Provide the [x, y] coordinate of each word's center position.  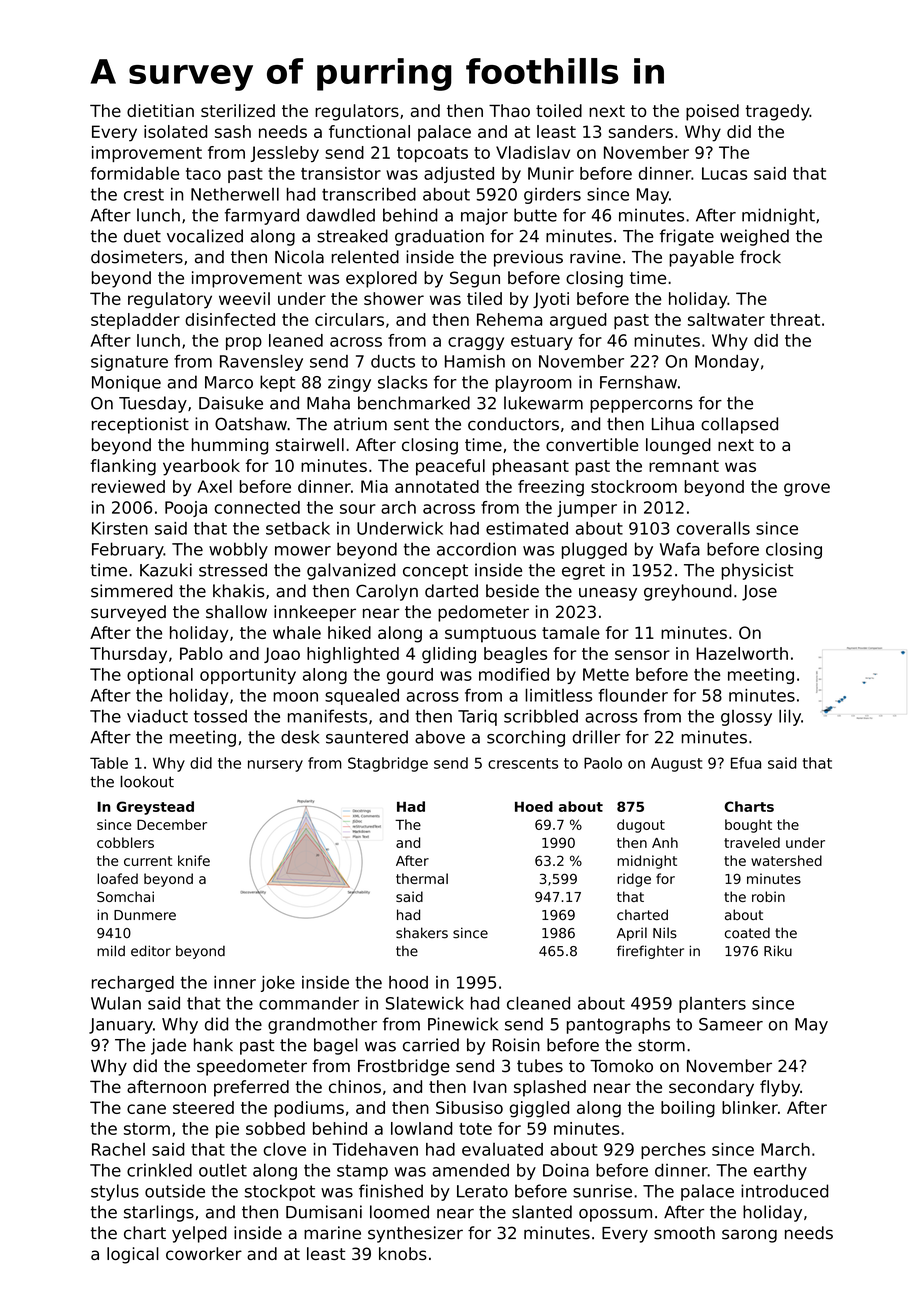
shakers [422, 933]
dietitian [160, 110]
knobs [403, 1253]
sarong [749, 1236]
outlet [223, 1170]
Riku [778, 951]
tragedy [778, 112]
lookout [147, 781]
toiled [559, 110]
